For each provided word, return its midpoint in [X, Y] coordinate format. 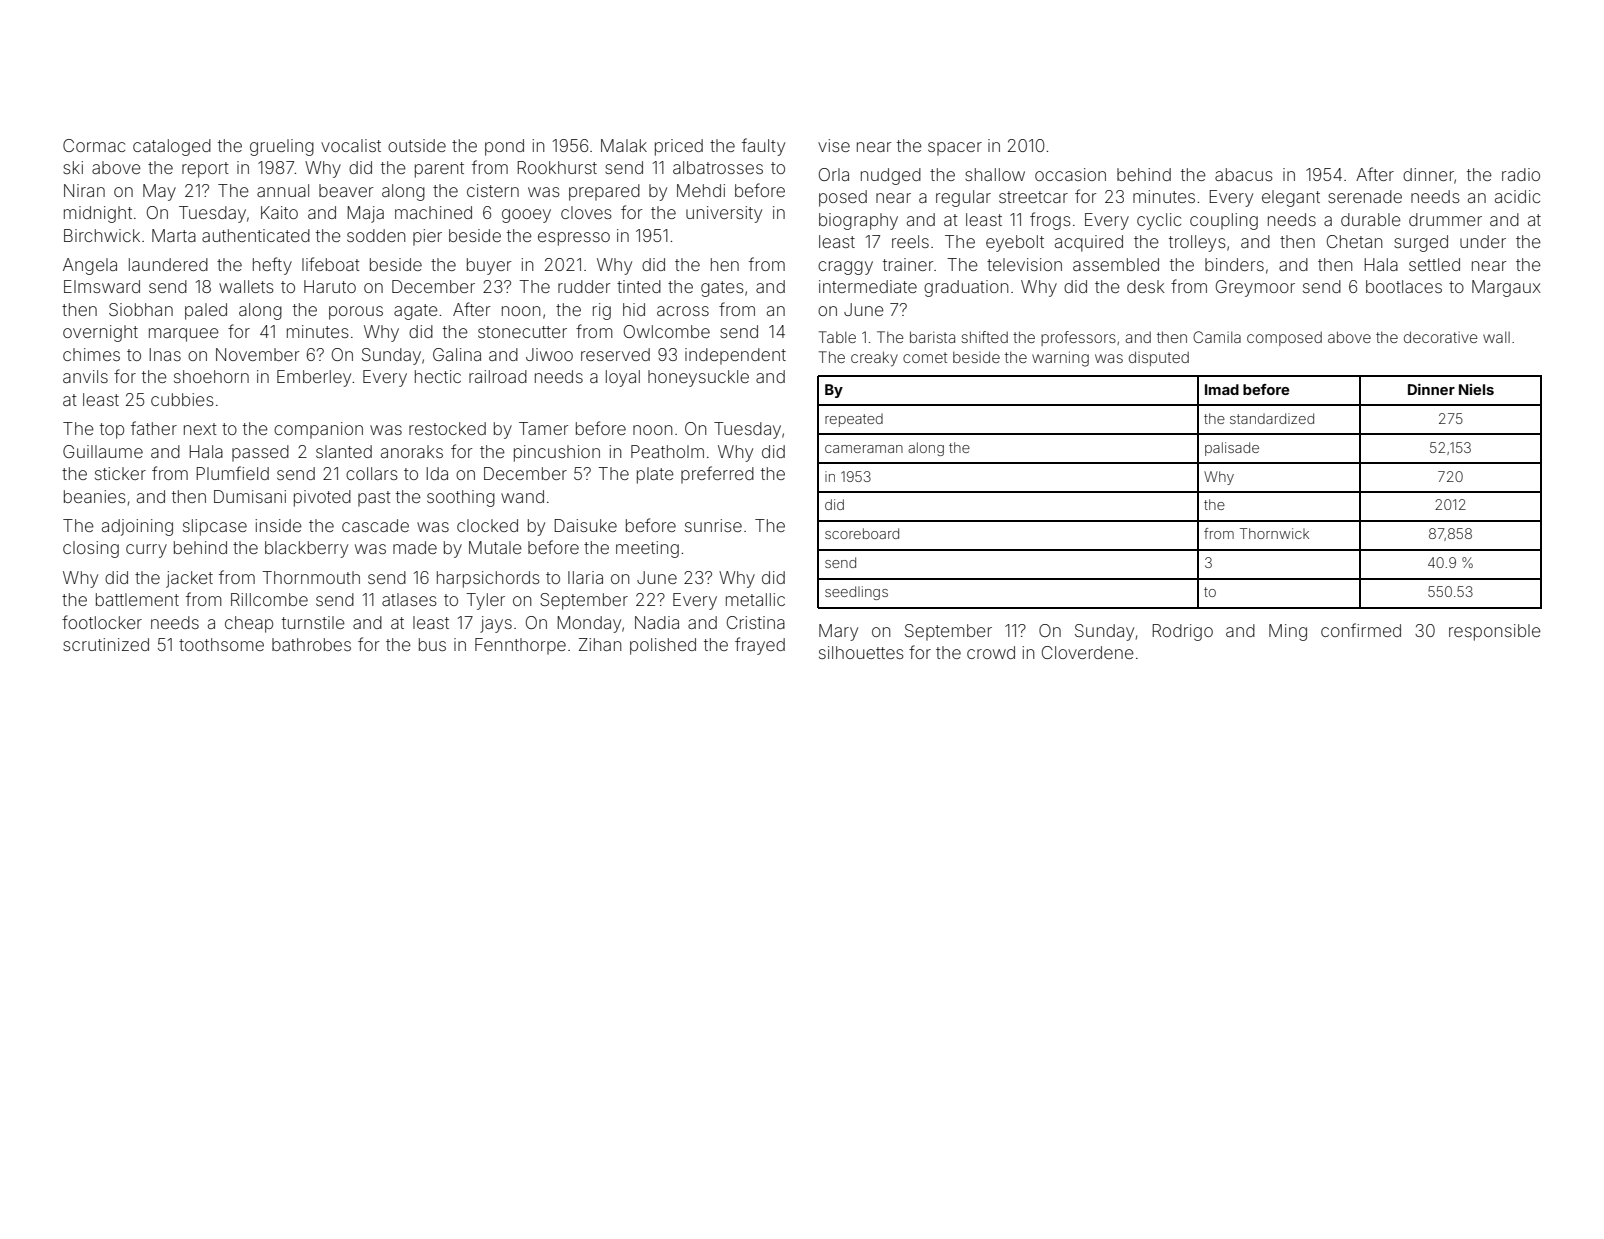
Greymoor [1255, 288]
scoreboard [862, 533]
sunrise [713, 525]
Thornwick [1274, 533]
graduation [966, 288]
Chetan [1354, 241]
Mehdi [701, 190]
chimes [91, 354]
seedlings [856, 593]
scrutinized [106, 644]
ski [73, 167]
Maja [366, 214]
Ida [437, 473]
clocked [487, 525]
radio [1521, 174]
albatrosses [718, 167]
